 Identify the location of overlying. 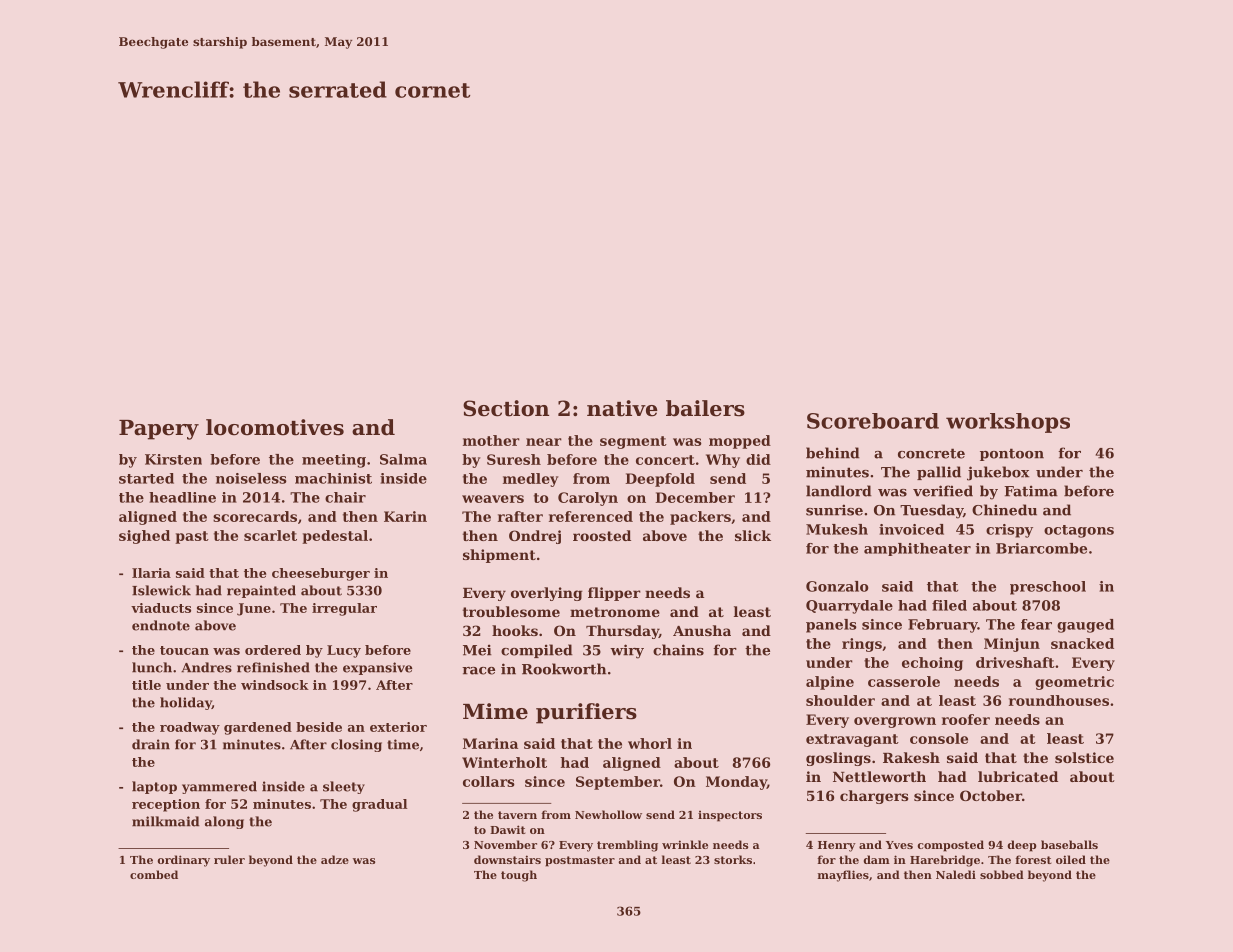
(547, 594).
